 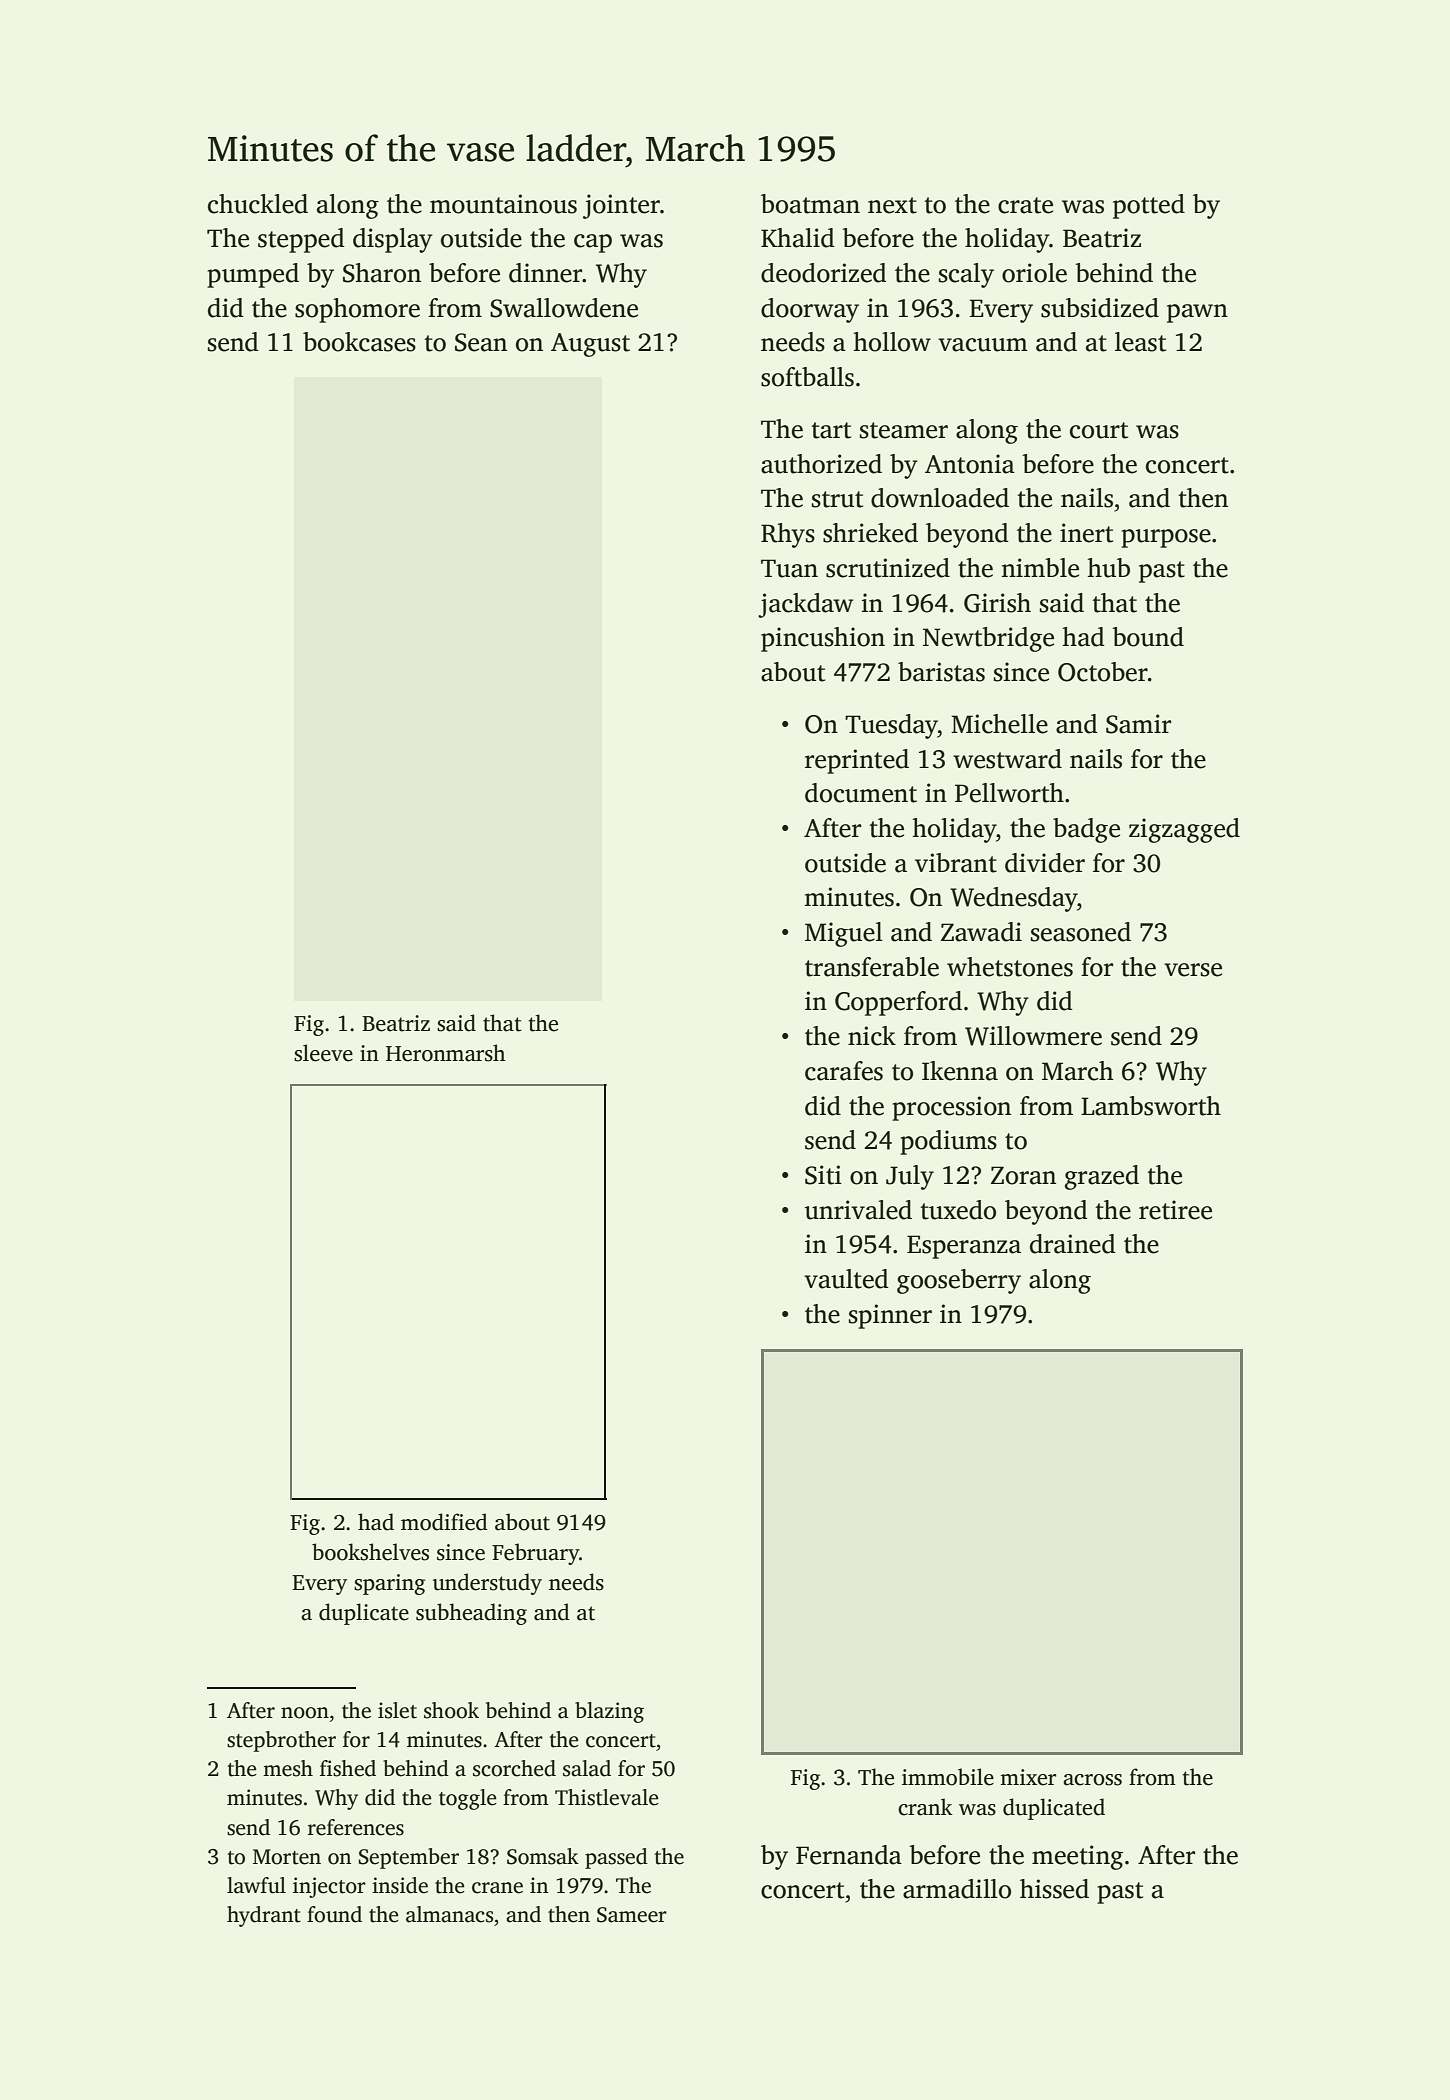 I want to click on Wednesday, so click(x=1013, y=899).
